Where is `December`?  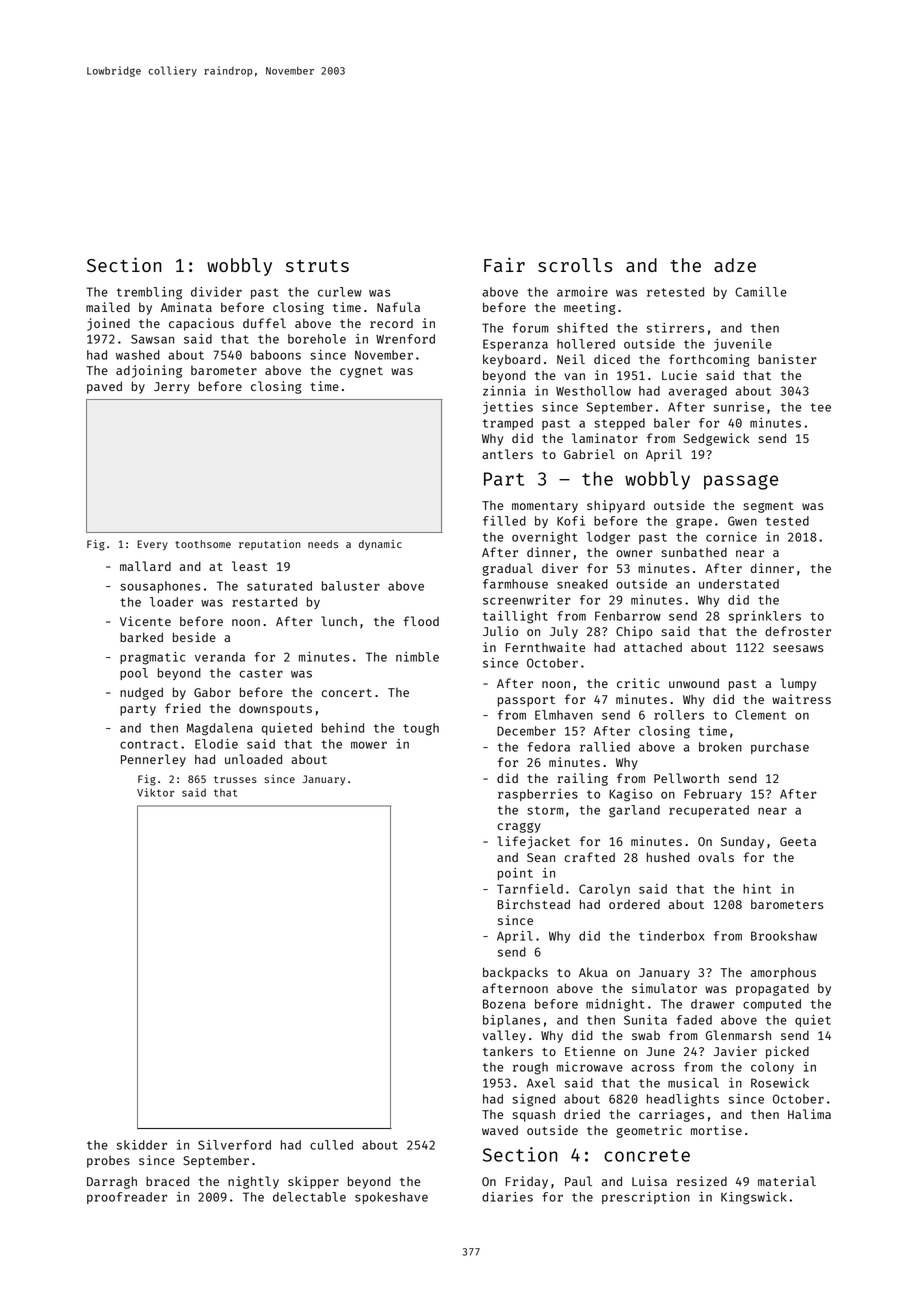
December is located at coordinates (526, 731).
